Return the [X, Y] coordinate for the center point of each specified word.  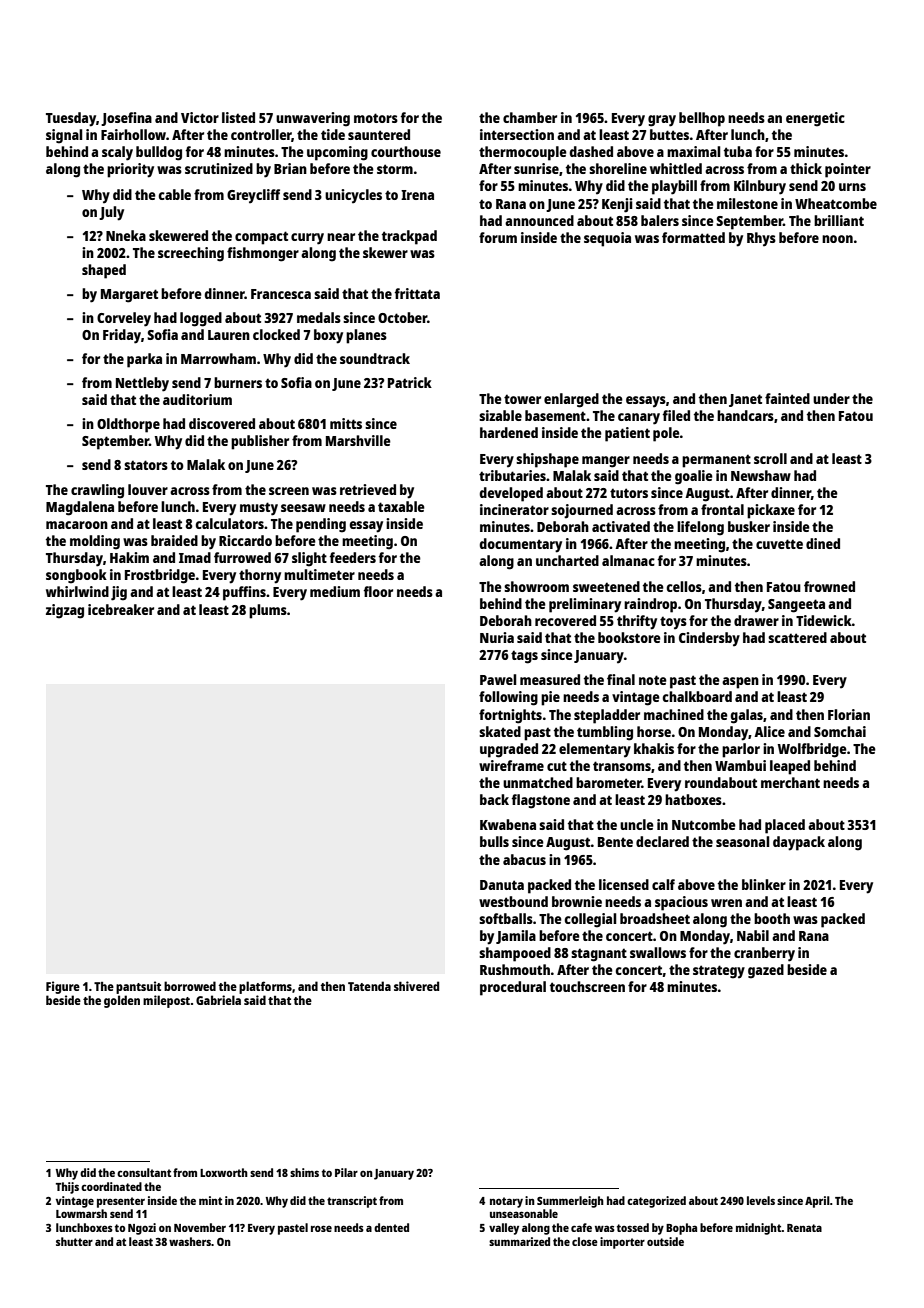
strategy [719, 972]
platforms [265, 987]
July [111, 213]
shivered [416, 986]
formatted [693, 237]
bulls [494, 841]
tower [522, 399]
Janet [745, 400]
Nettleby [142, 384]
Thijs [67, 1188]
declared [662, 841]
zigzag [65, 611]
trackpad [409, 237]
